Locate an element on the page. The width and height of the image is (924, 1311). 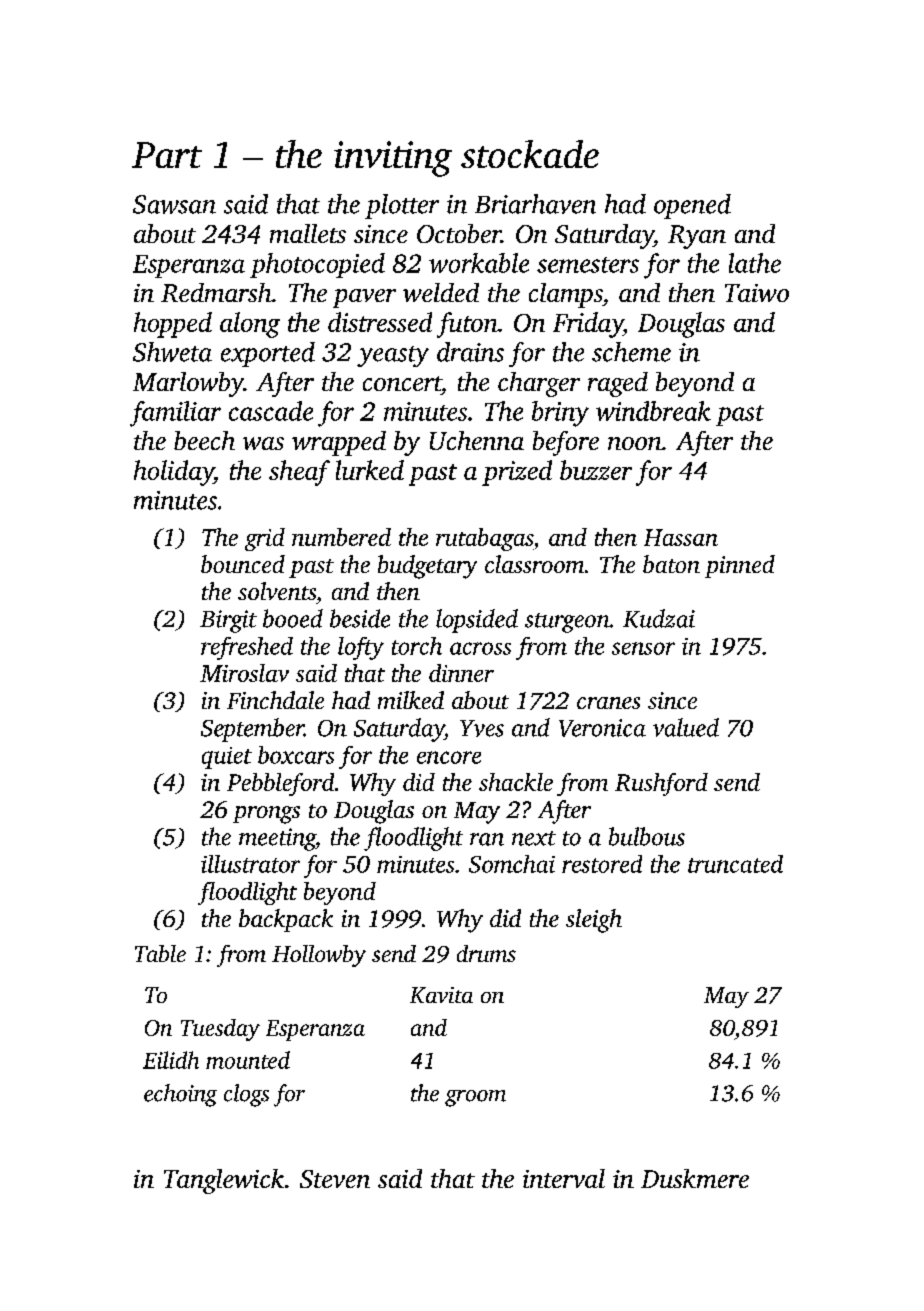
Somchai is located at coordinates (512, 864).
